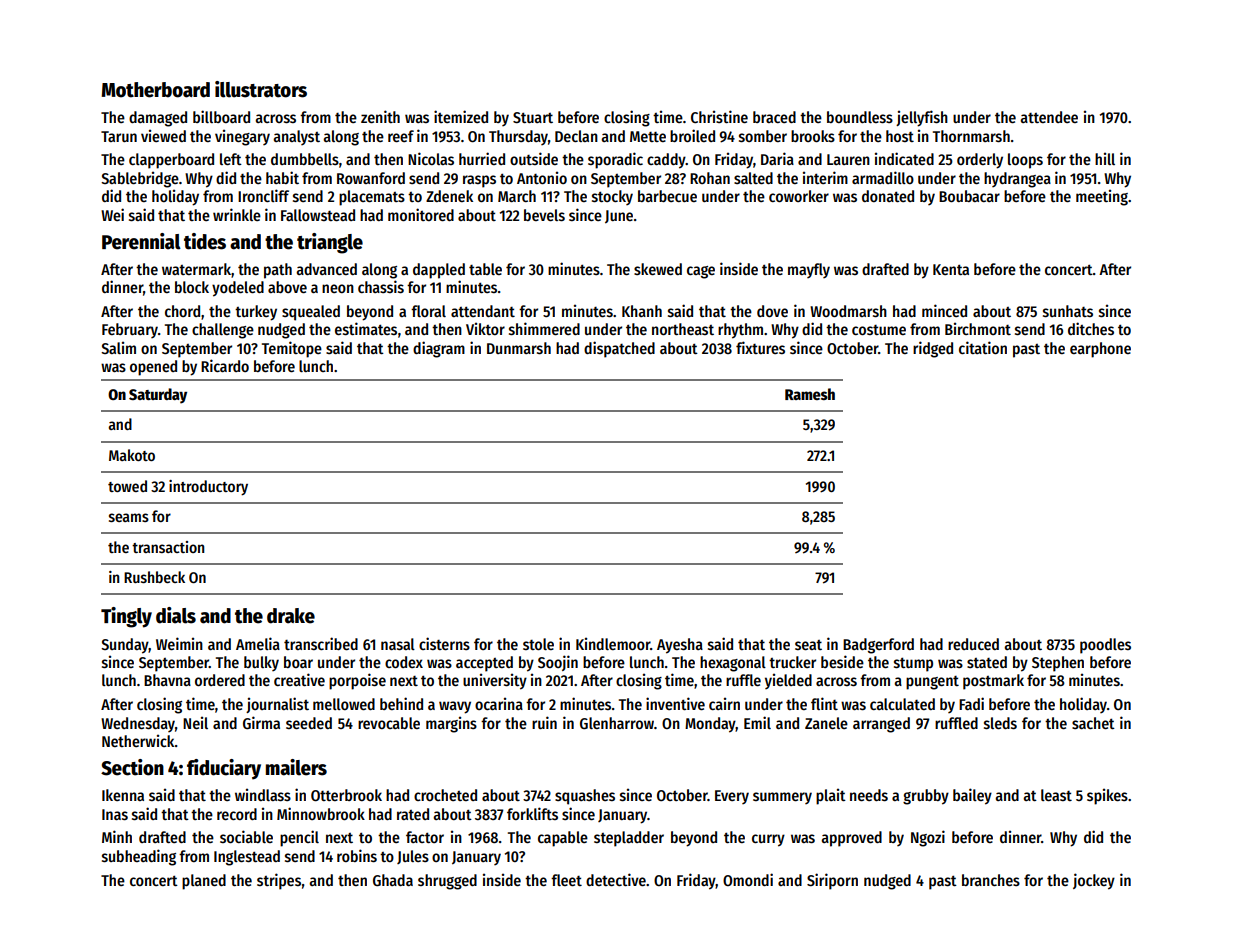 This document has height=952, width=1233. What do you see at coordinates (810, 394) in the document?
I see `Ramesh` at bounding box center [810, 394].
